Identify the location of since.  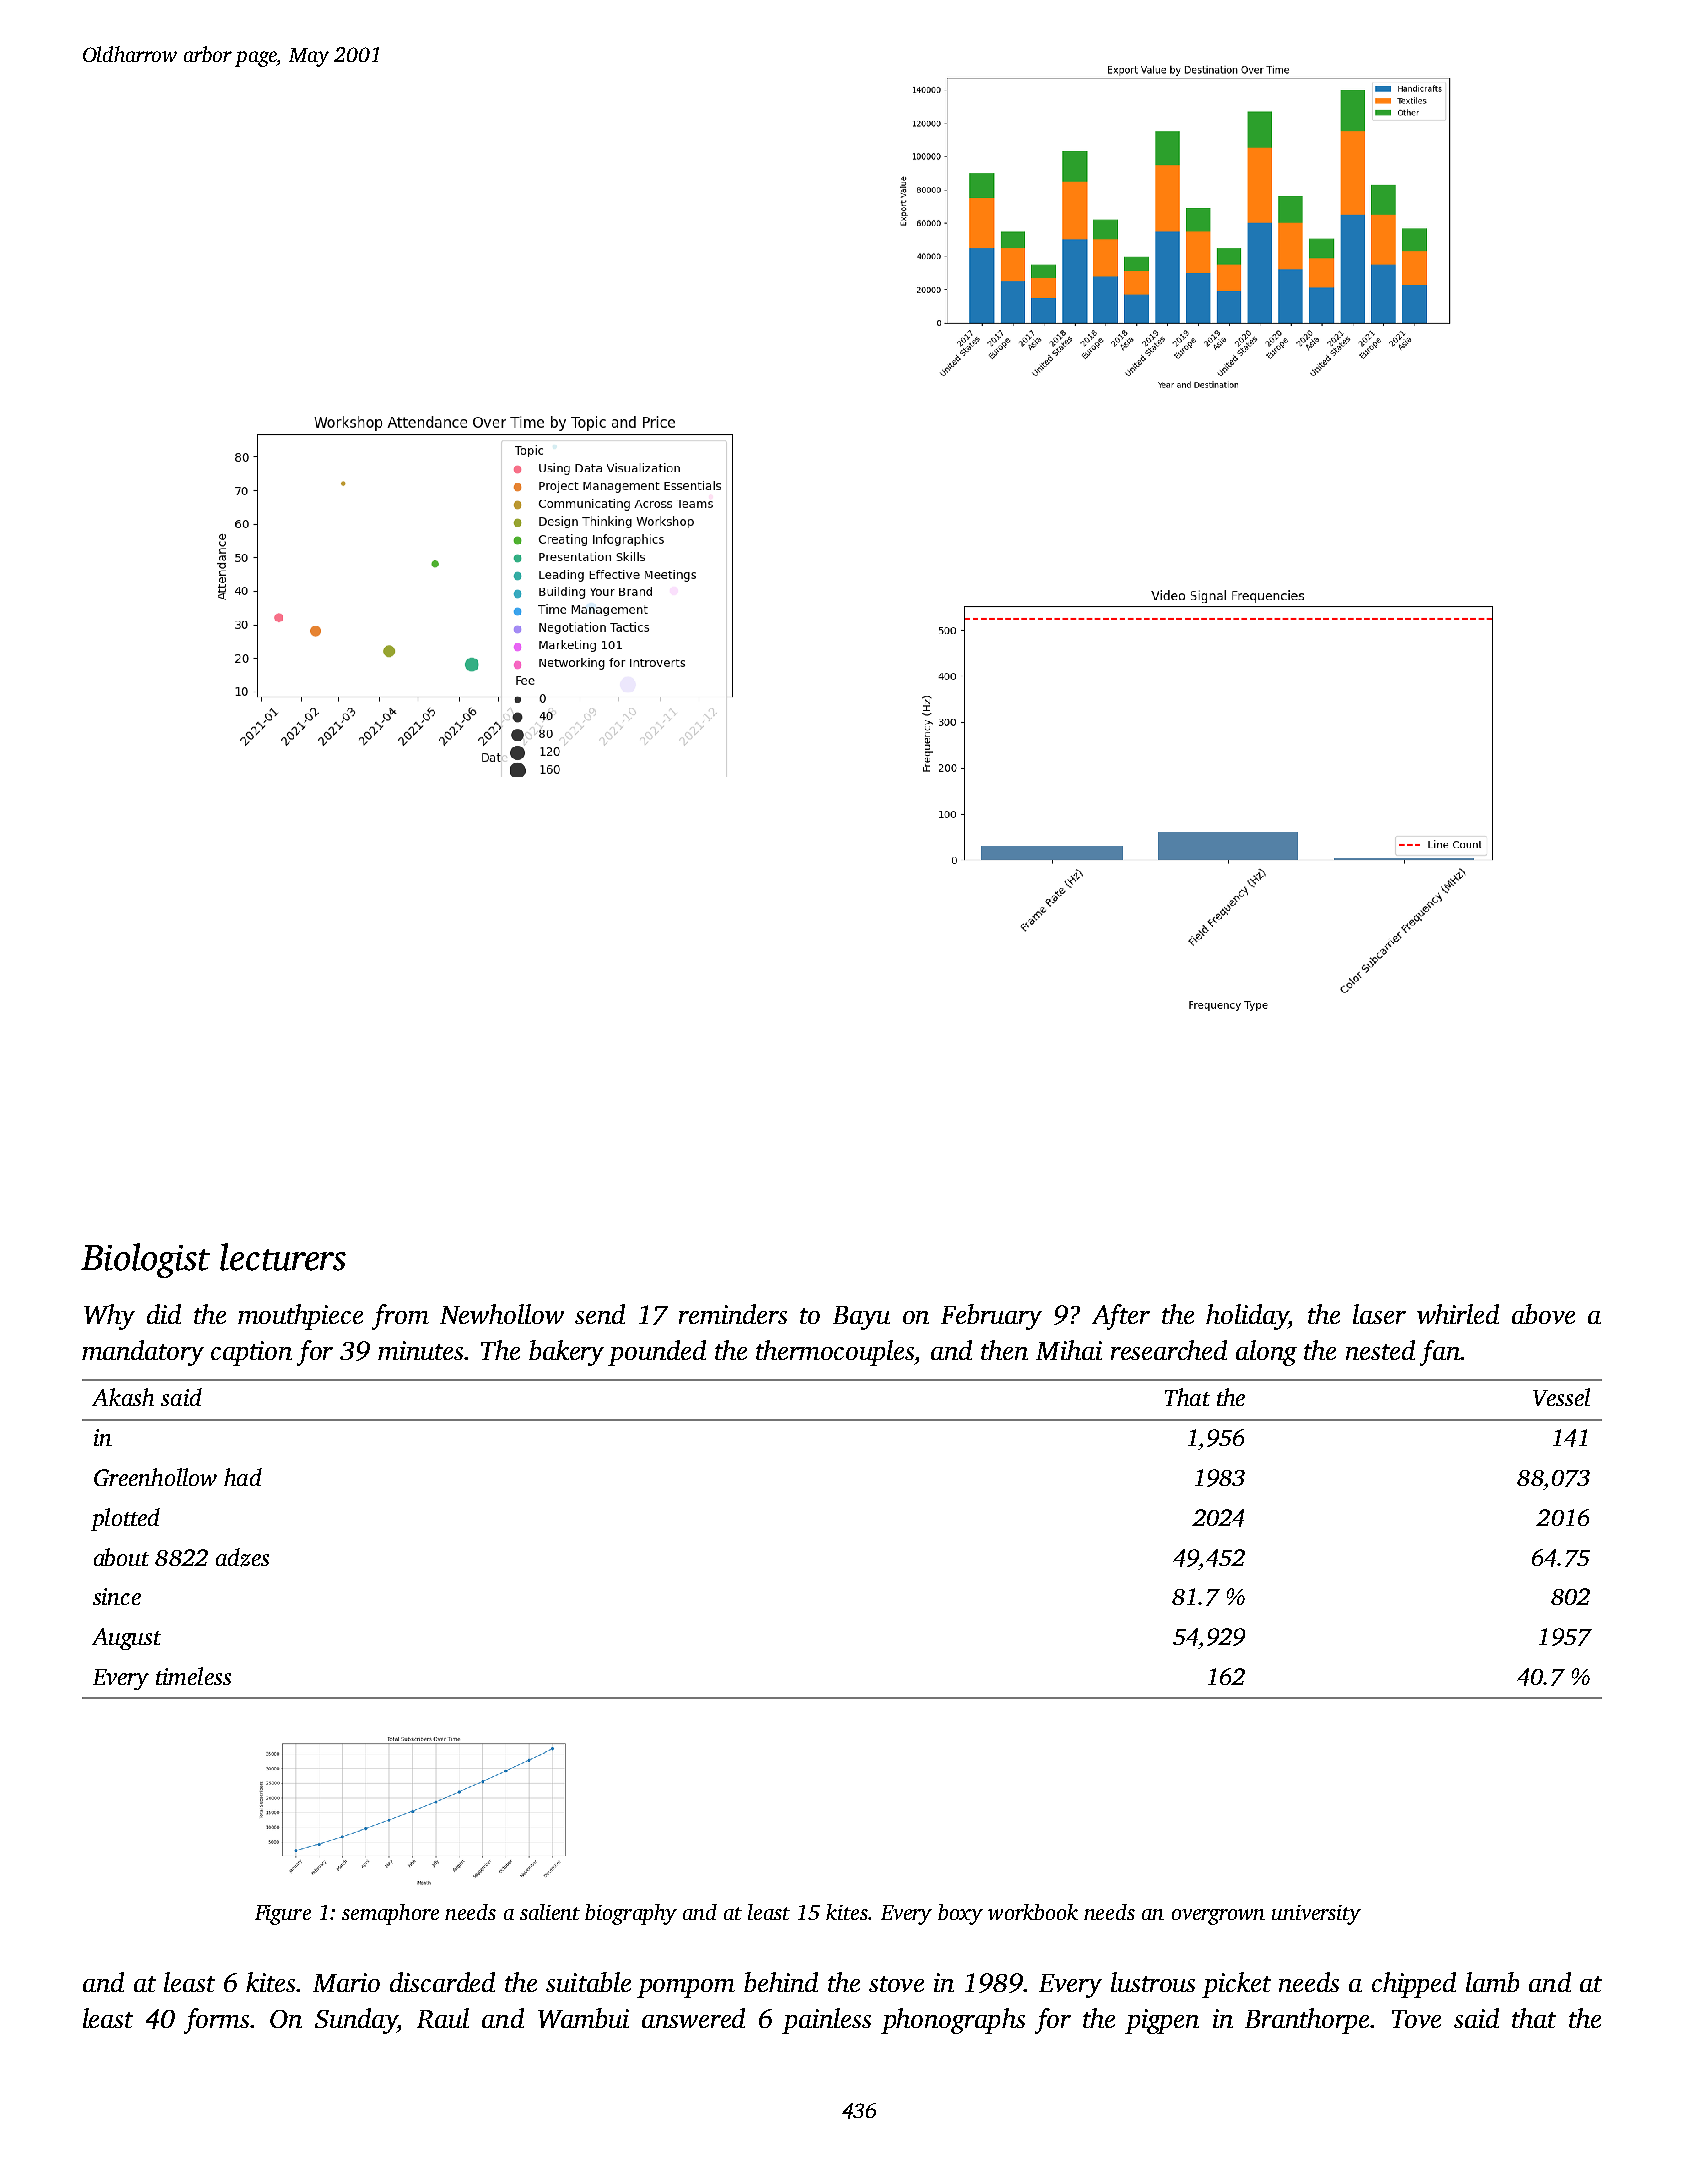
(117, 1596).
